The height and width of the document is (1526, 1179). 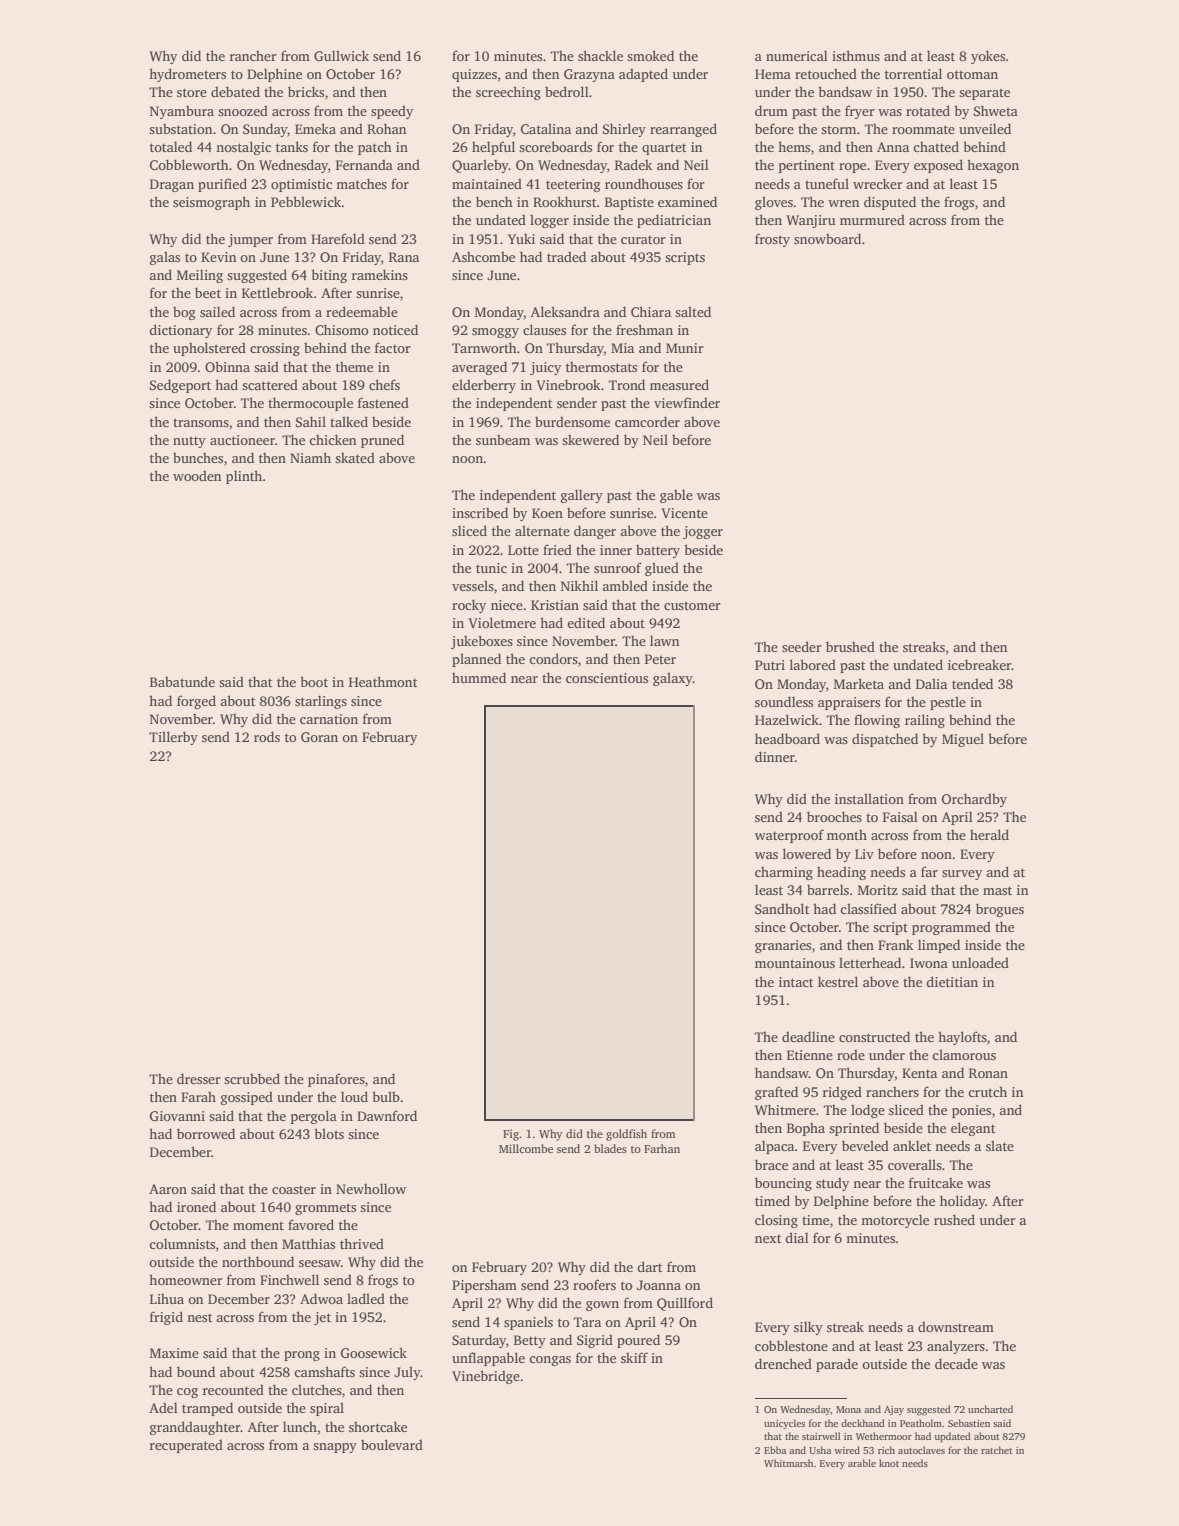 I want to click on numerical, so click(x=797, y=55).
